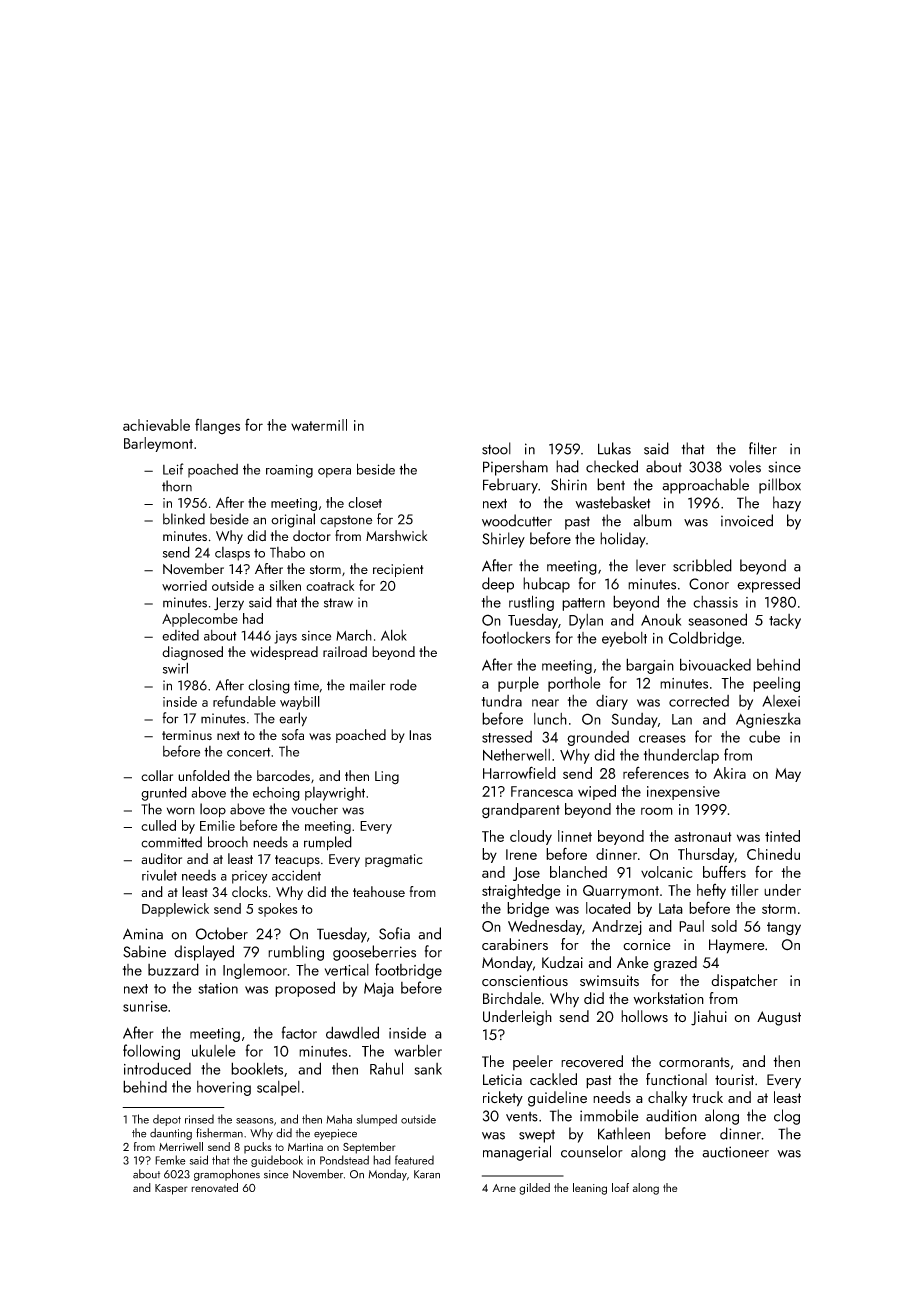 This document has width=924, height=1308. What do you see at coordinates (661, 619) in the document?
I see `Anouk` at bounding box center [661, 619].
